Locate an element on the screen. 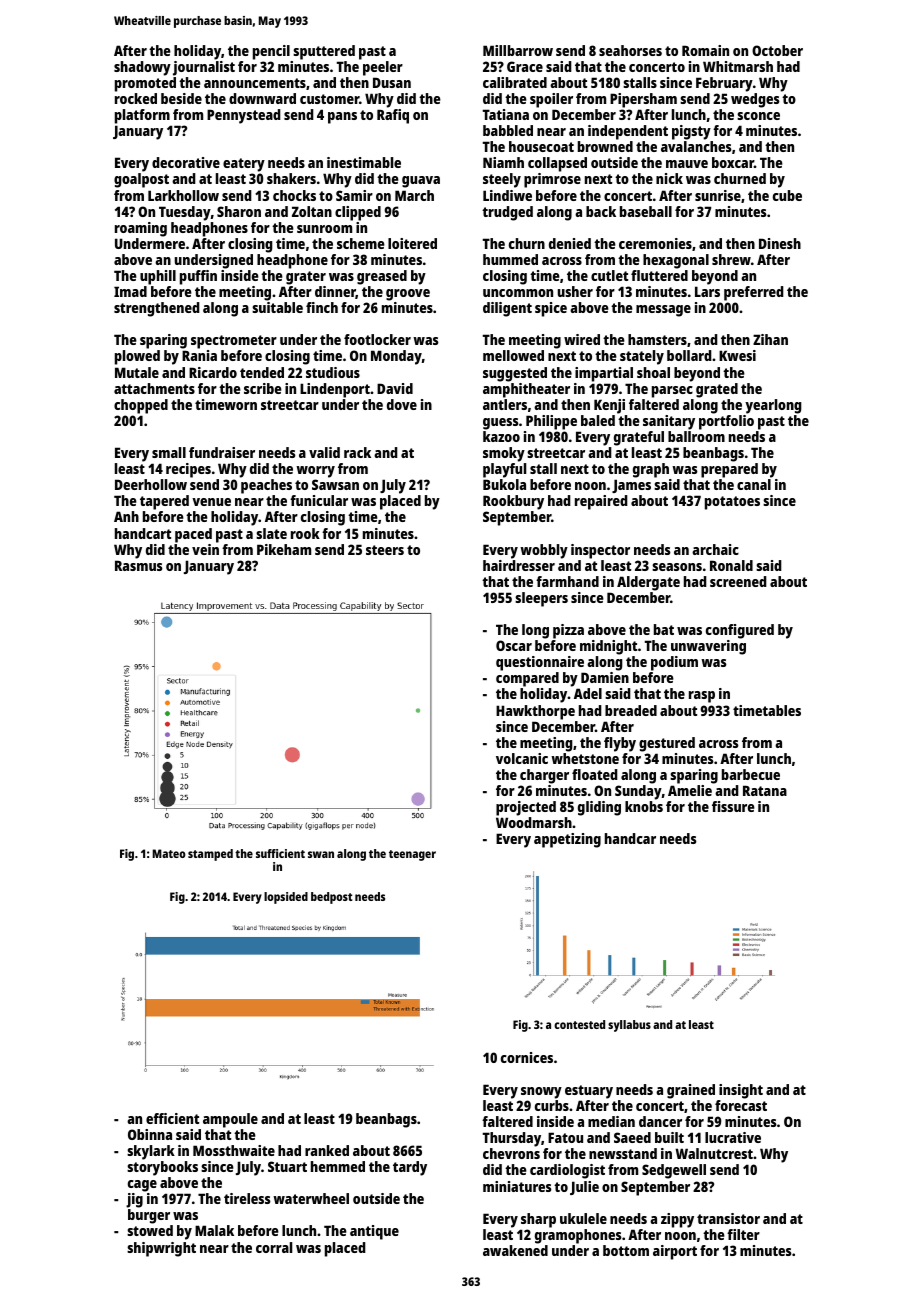  primrose is located at coordinates (552, 180).
